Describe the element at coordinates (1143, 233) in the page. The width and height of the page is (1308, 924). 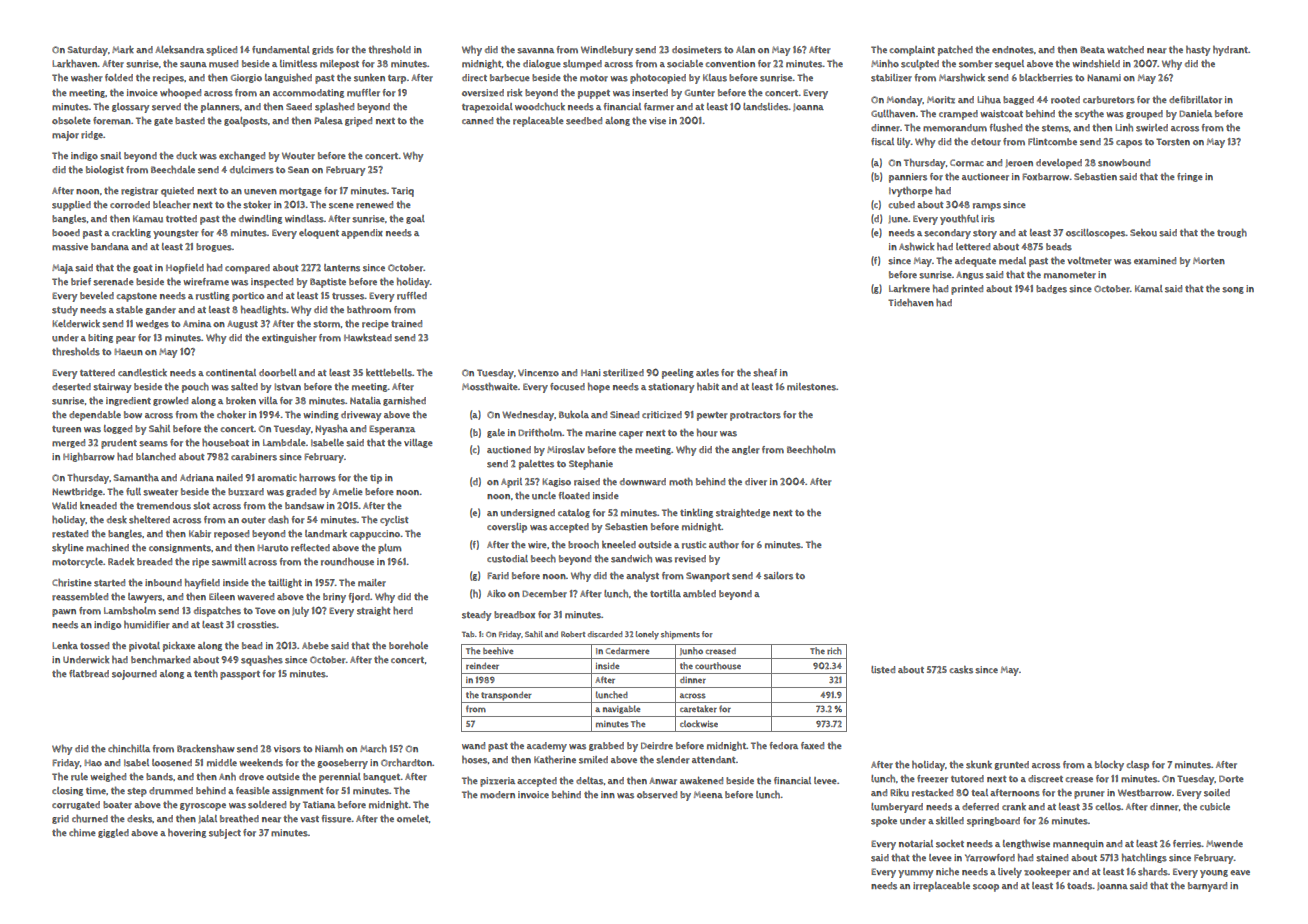
I see `Sekou` at that location.
